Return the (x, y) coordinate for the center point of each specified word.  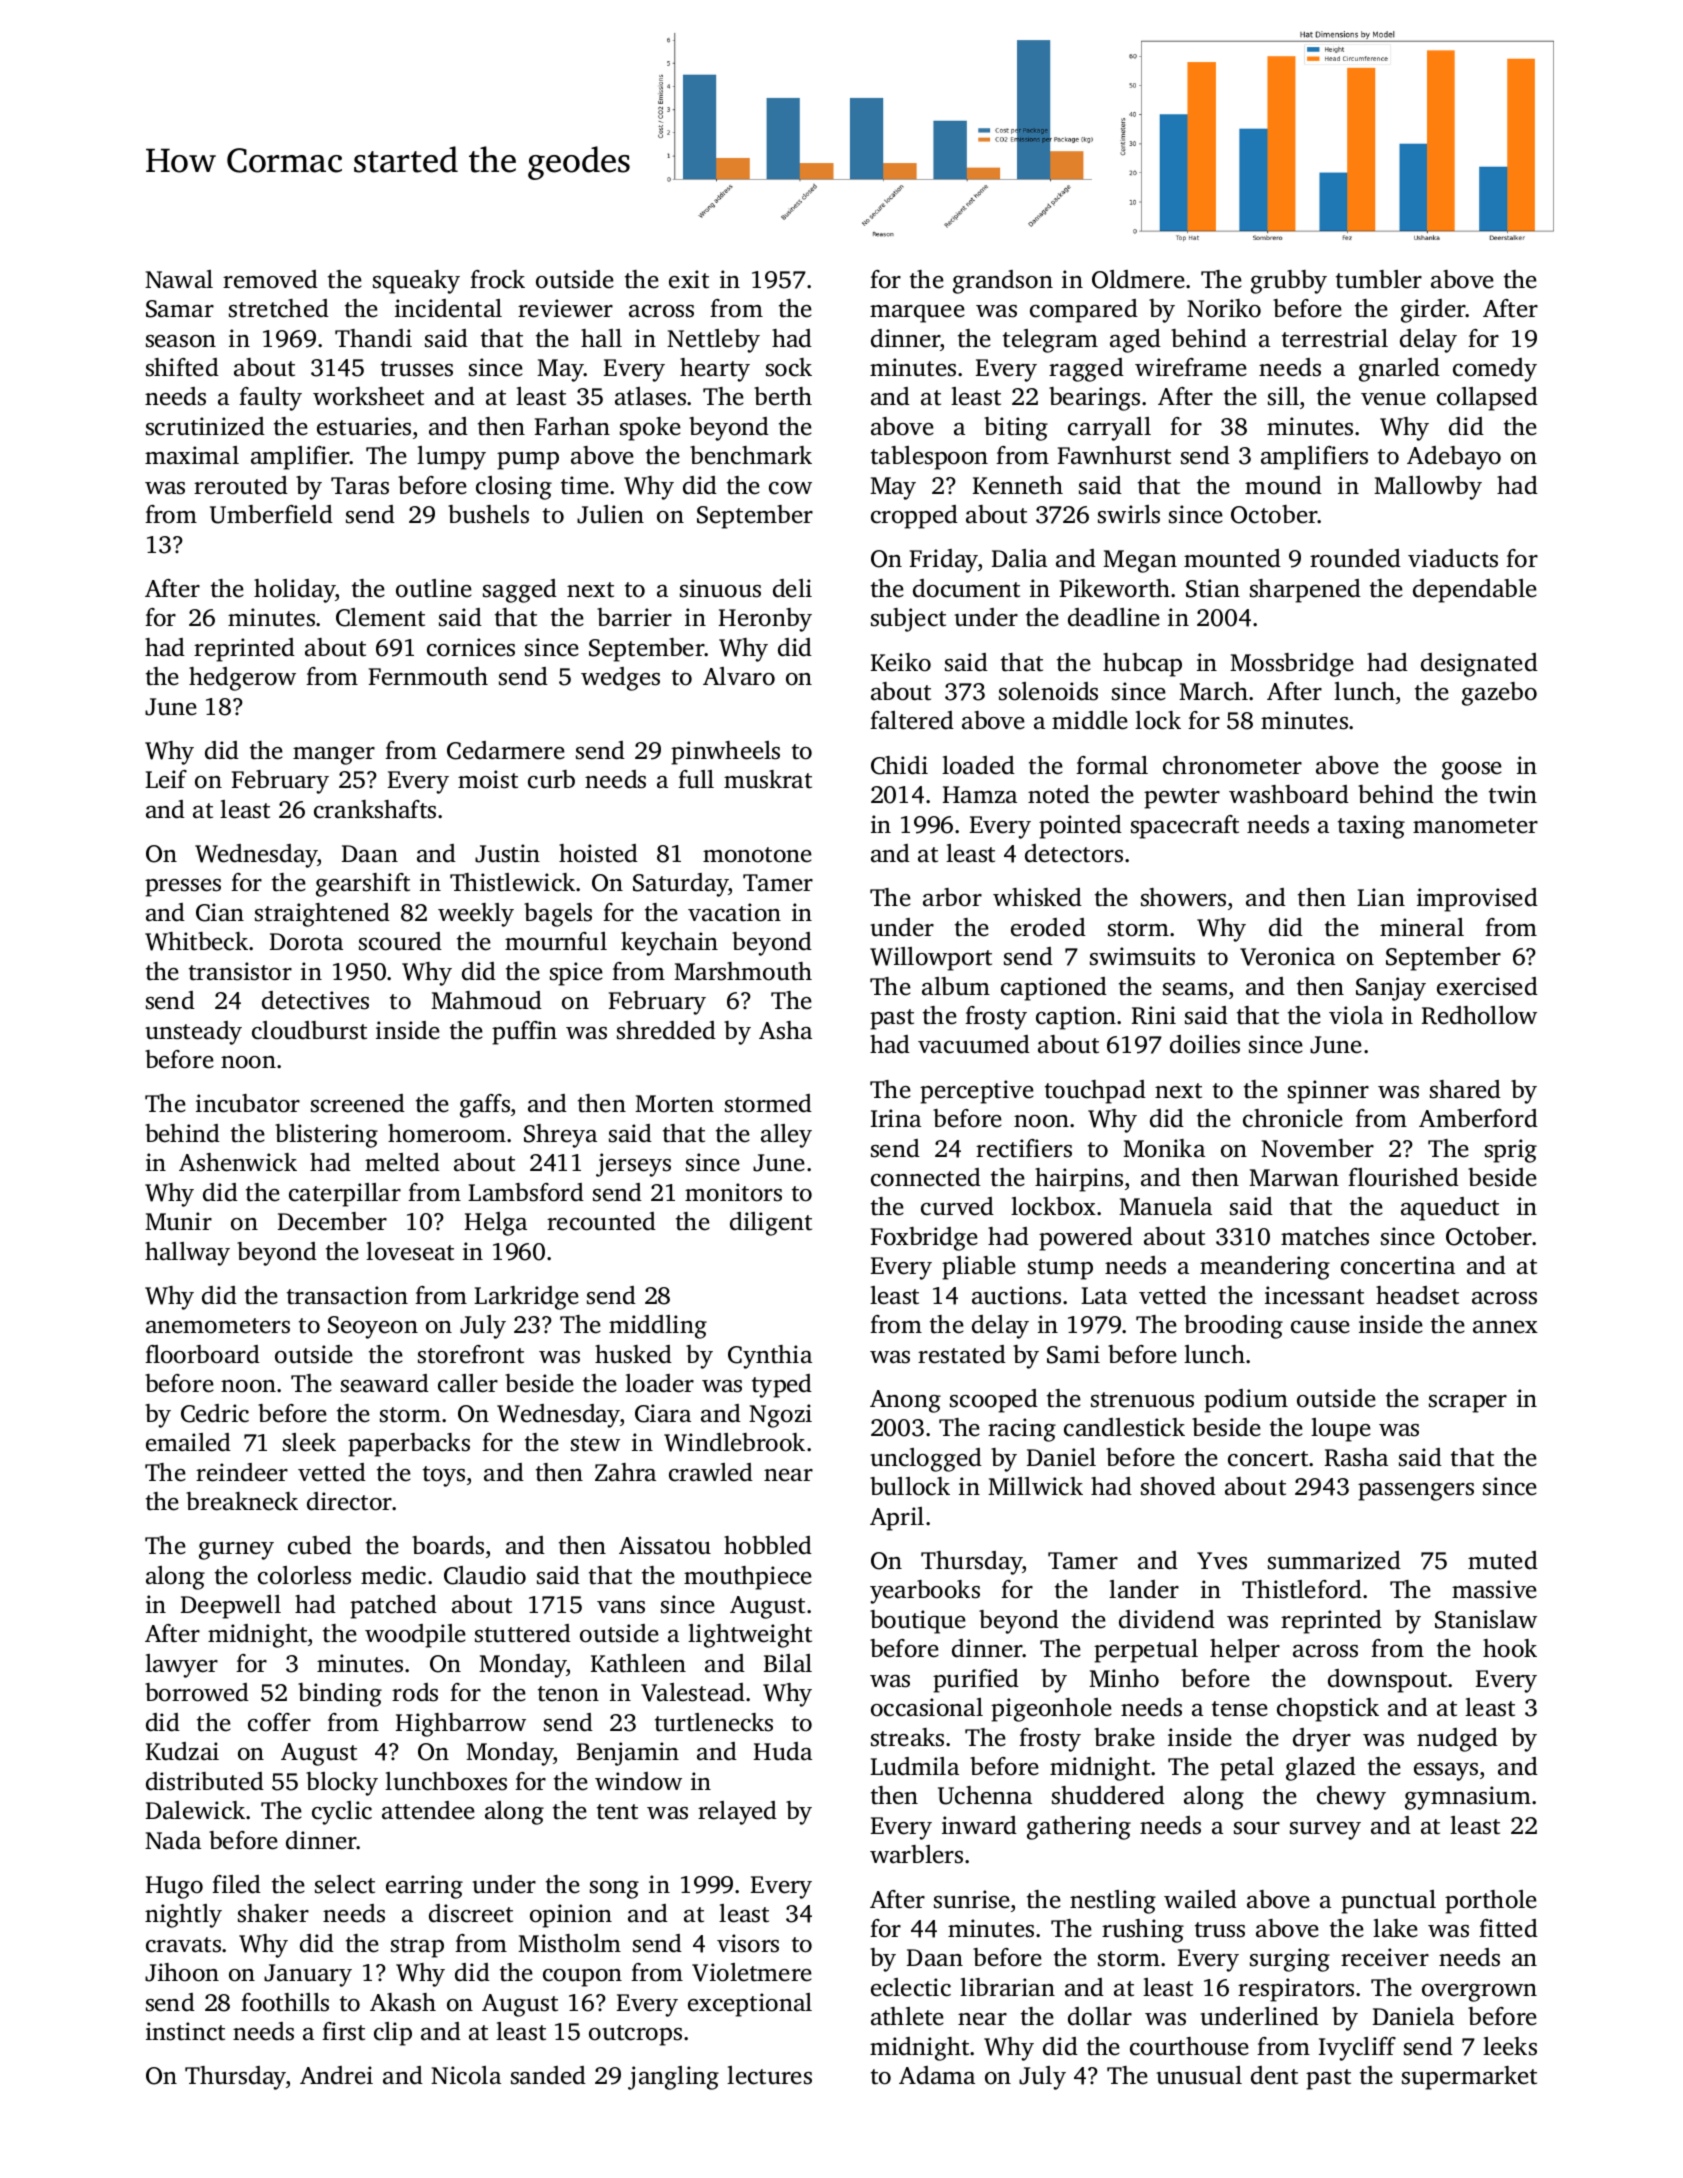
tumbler (1379, 279)
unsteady (193, 1033)
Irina (896, 1118)
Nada (173, 1840)
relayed (737, 1813)
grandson (1003, 282)
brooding (1233, 1327)
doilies (1205, 1044)
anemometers (218, 1326)
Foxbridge (924, 1239)
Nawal (179, 279)
